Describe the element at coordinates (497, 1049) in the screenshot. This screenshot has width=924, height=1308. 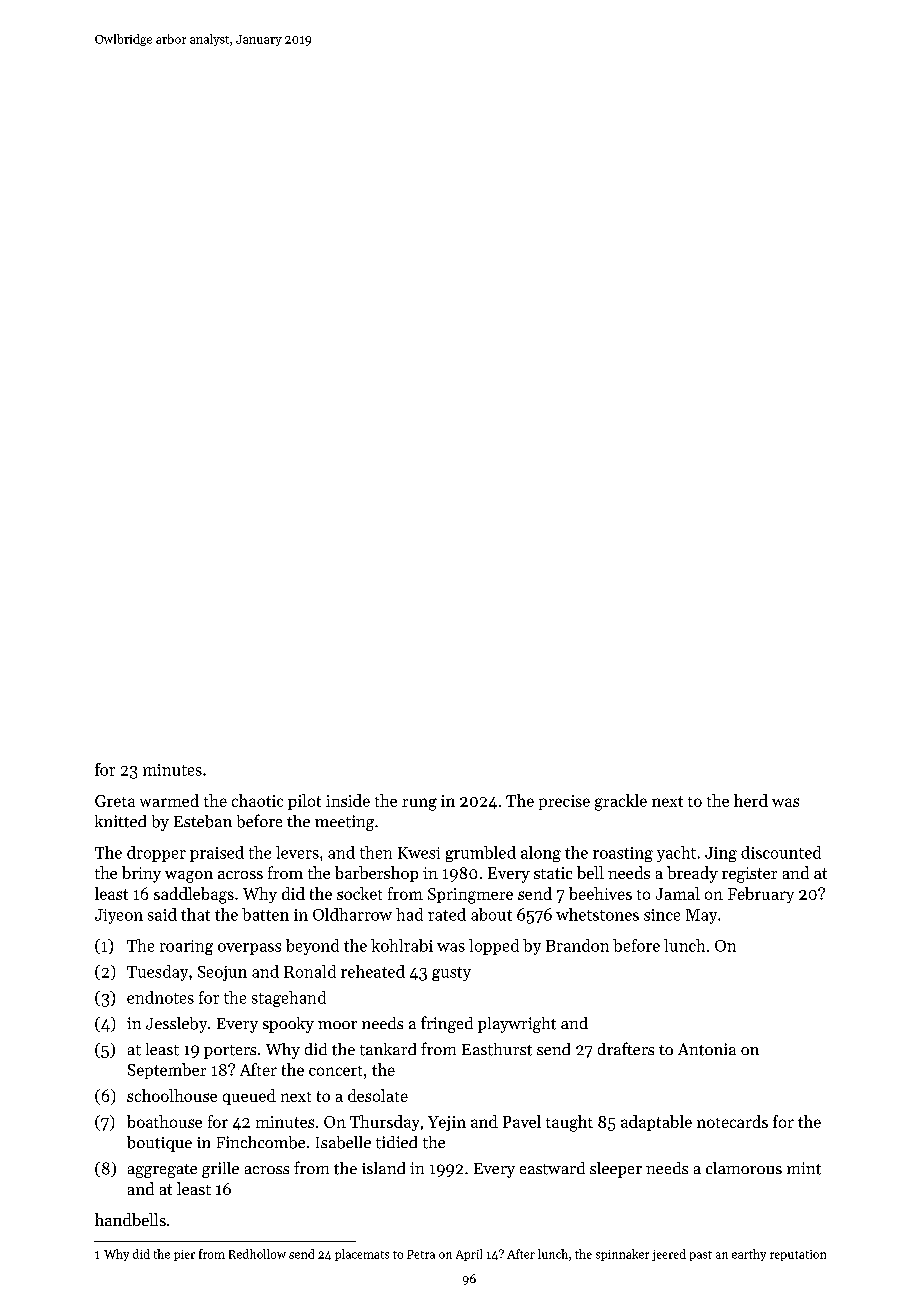
I see `Easthurst` at that location.
